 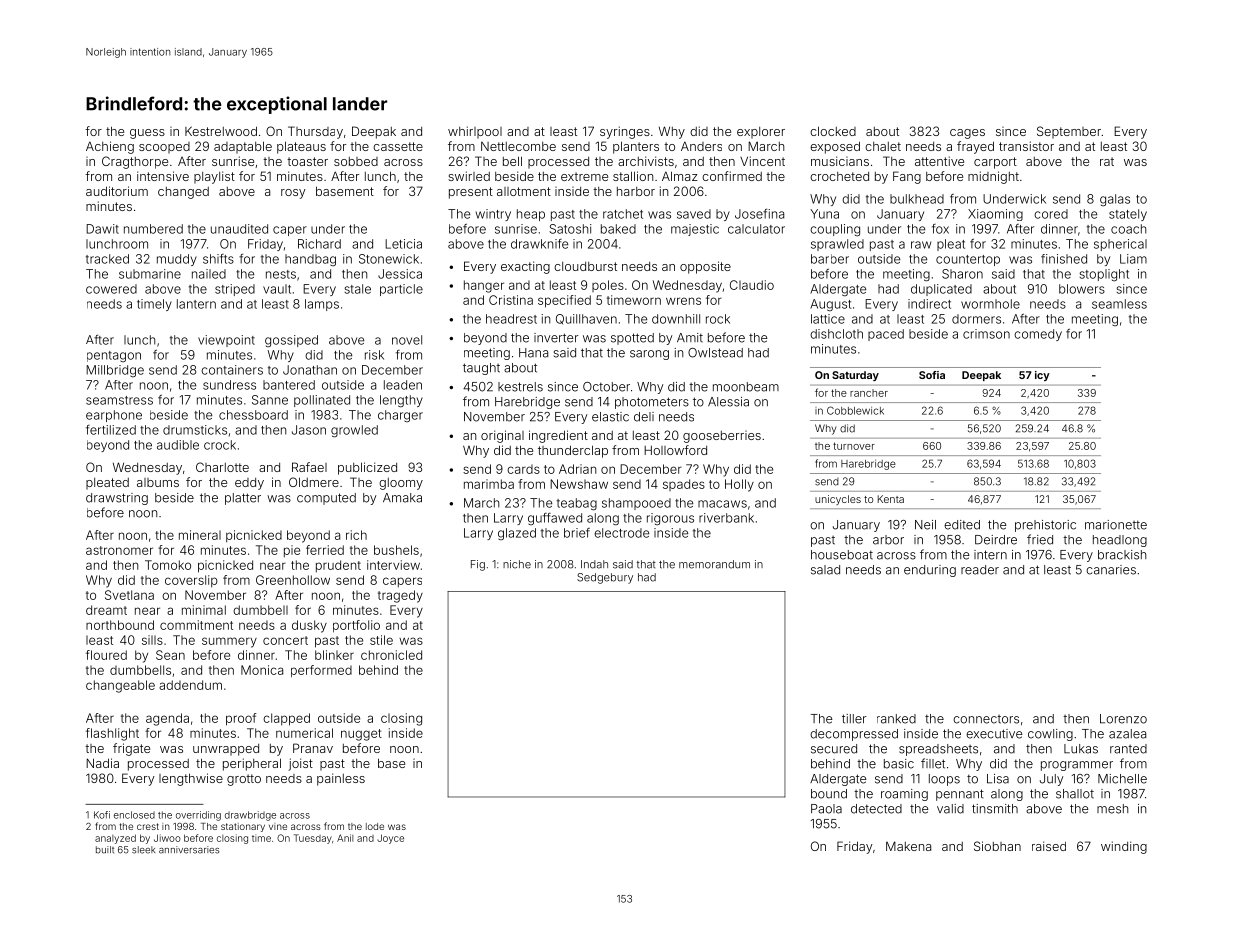 I want to click on confirmed, so click(x=732, y=176).
